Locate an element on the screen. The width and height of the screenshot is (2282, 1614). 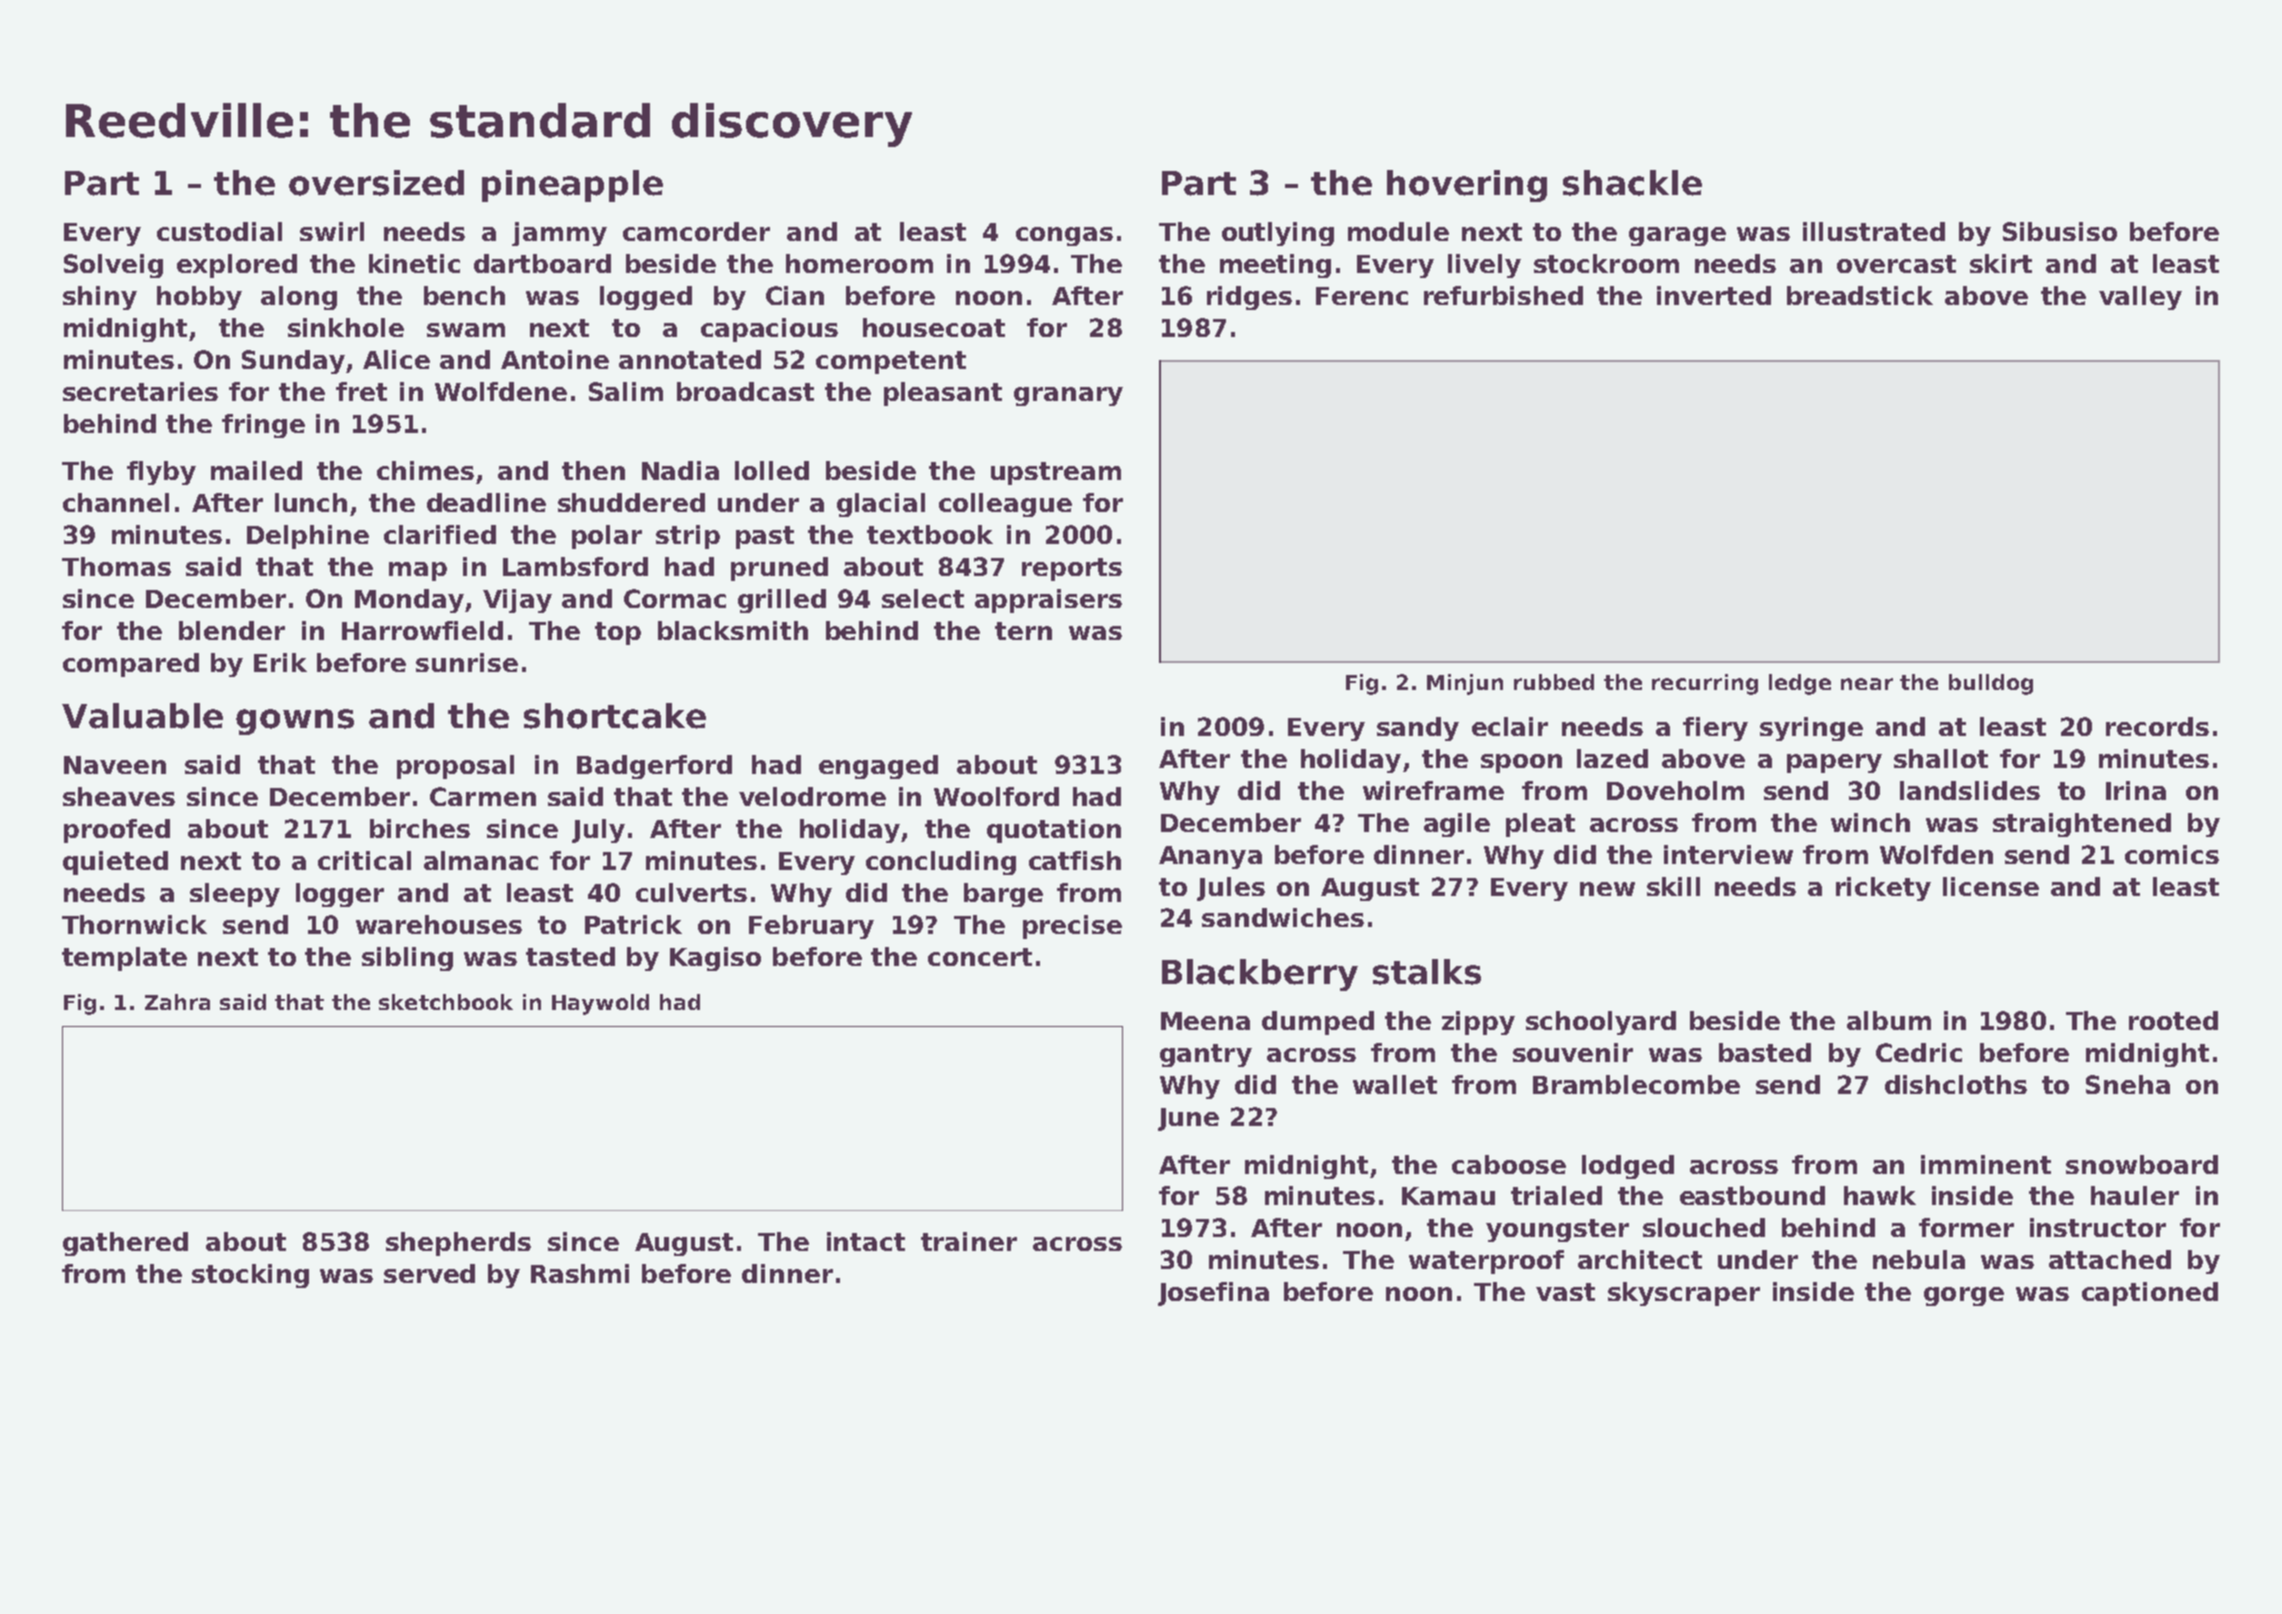
Josefina is located at coordinates (1213, 1294).
